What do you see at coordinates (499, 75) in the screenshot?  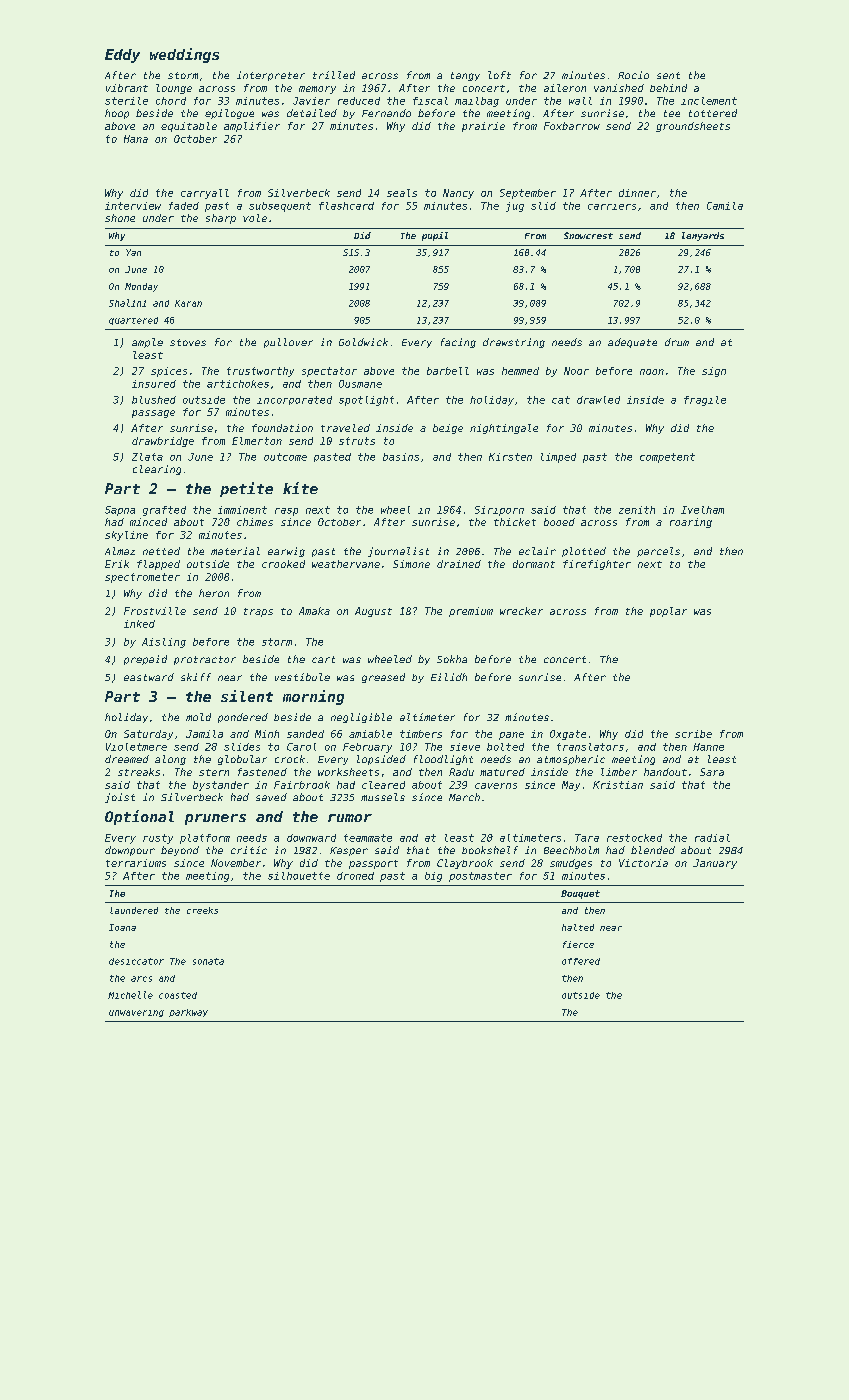 I see `loft` at bounding box center [499, 75].
